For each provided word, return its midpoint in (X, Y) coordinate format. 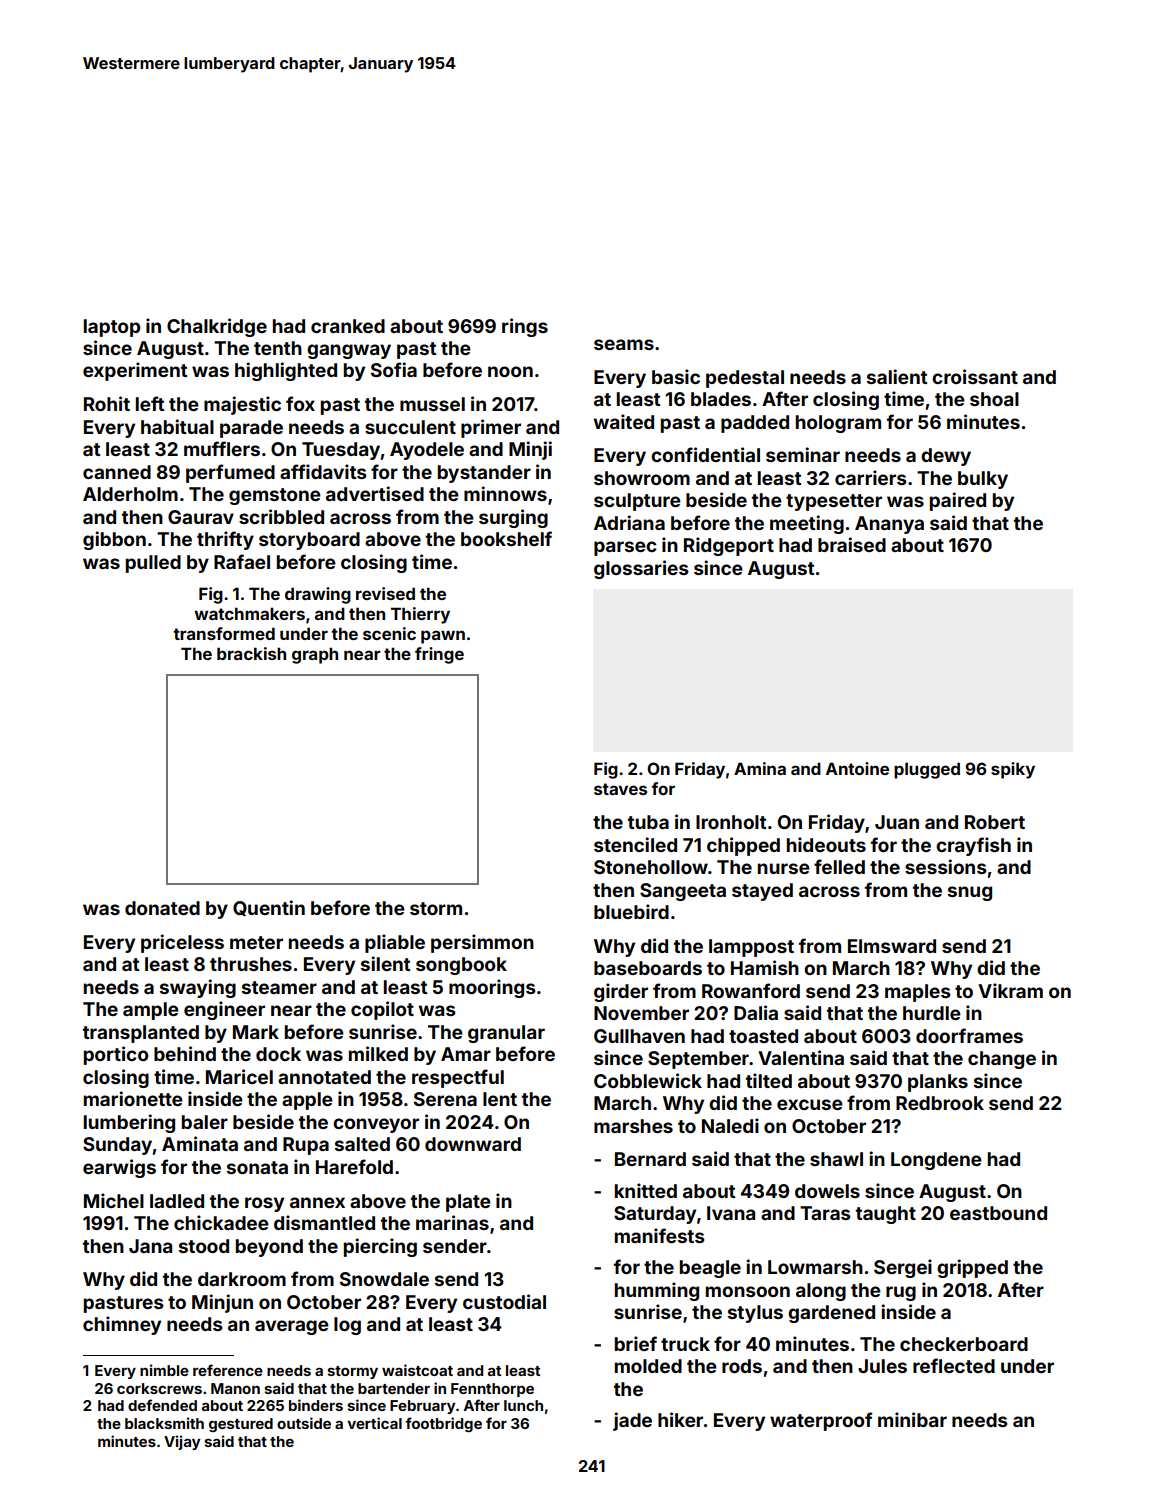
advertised (375, 493)
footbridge (443, 1424)
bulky (983, 480)
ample (151, 1011)
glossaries (641, 569)
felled (839, 866)
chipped (743, 846)
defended (162, 1405)
